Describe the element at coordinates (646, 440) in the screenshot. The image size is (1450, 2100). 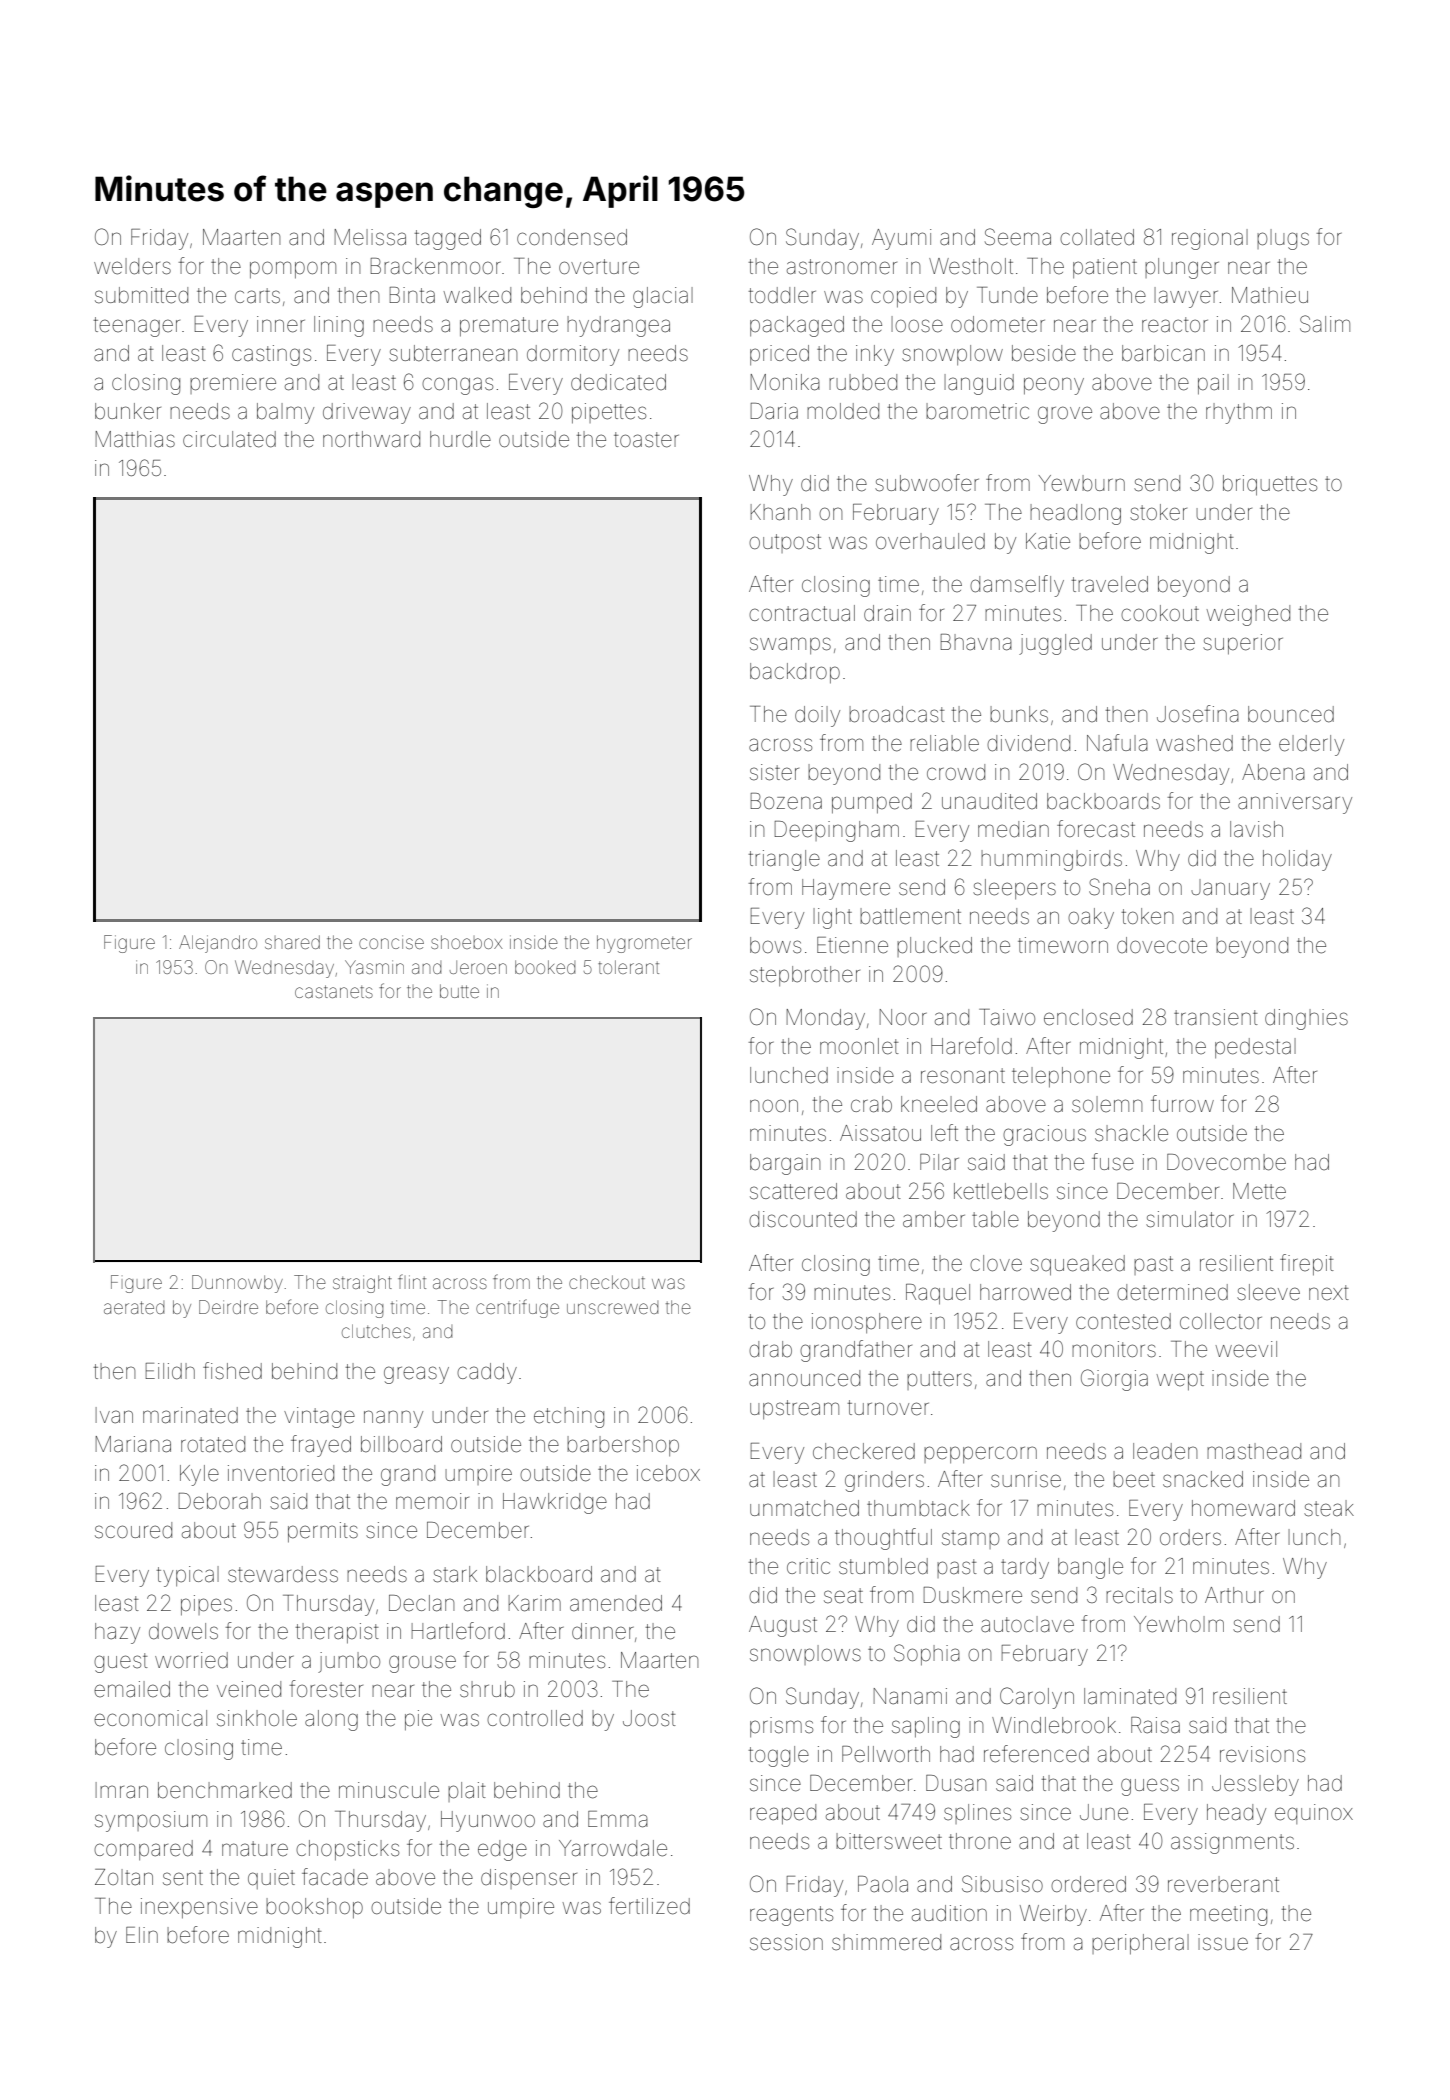
I see `toaster` at that location.
